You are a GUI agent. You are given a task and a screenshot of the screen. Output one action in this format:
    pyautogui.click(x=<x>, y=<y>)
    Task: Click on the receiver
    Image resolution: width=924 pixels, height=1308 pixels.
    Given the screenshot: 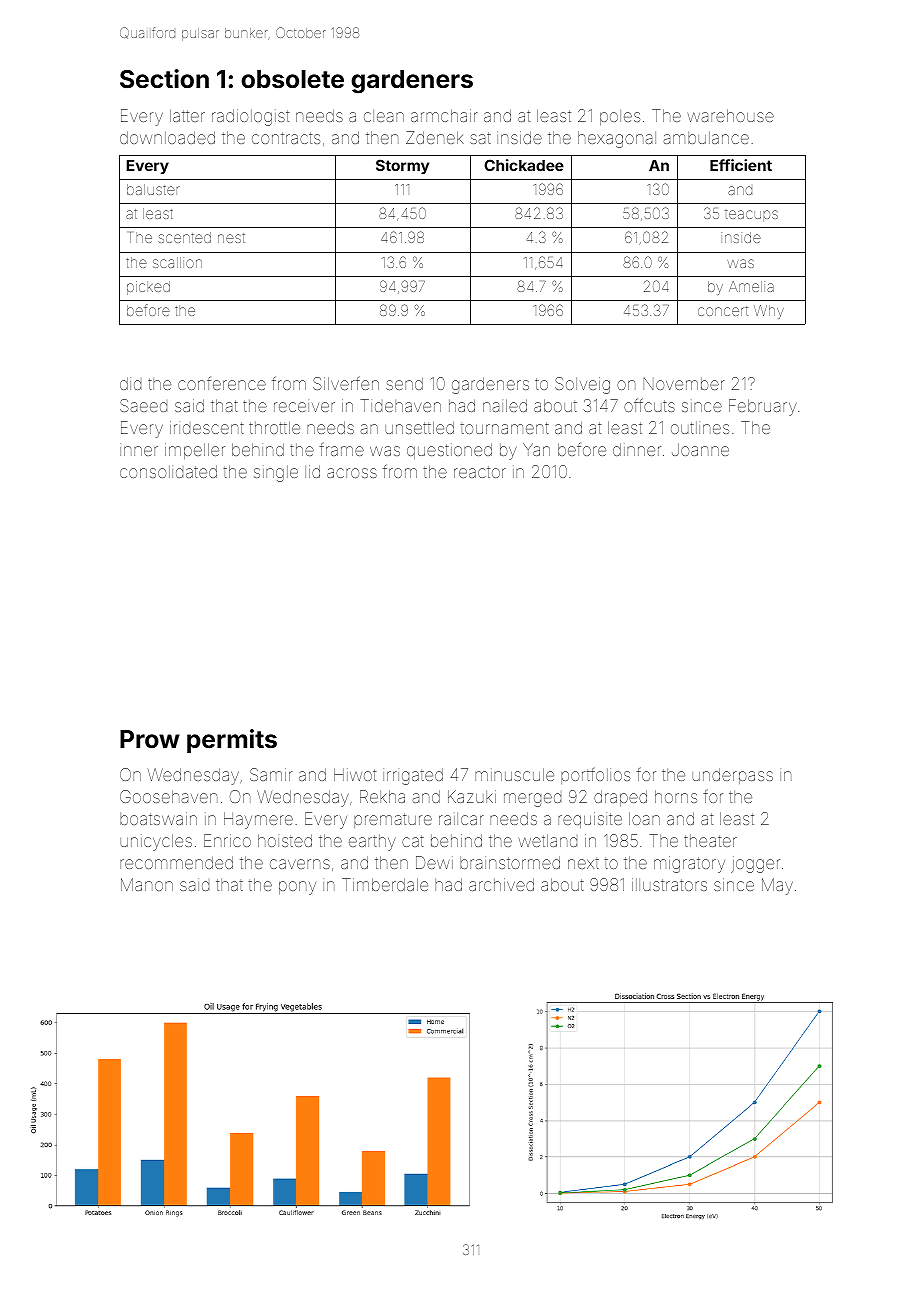 What is the action you would take?
    pyautogui.click(x=304, y=407)
